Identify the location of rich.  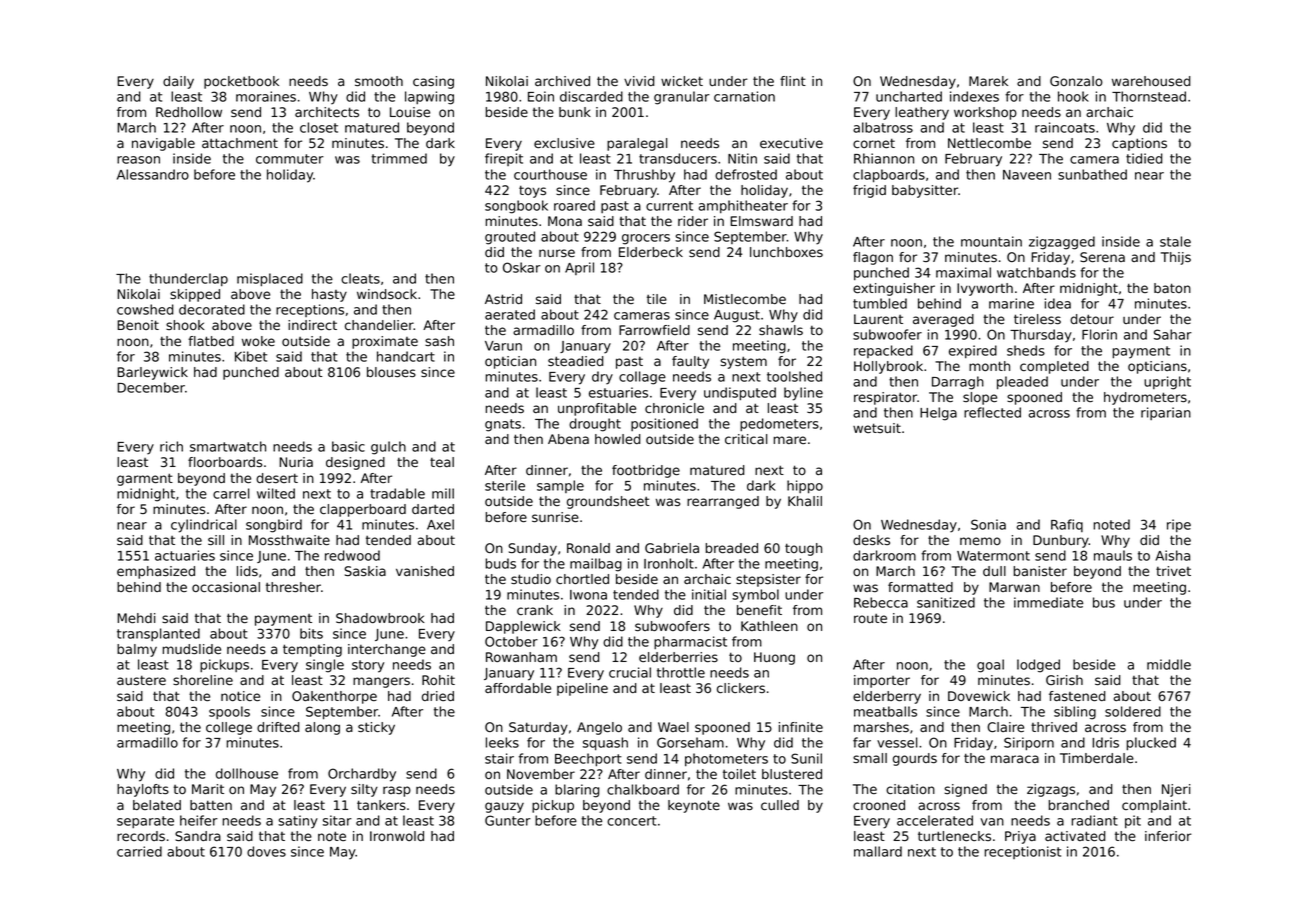
(171, 446).
